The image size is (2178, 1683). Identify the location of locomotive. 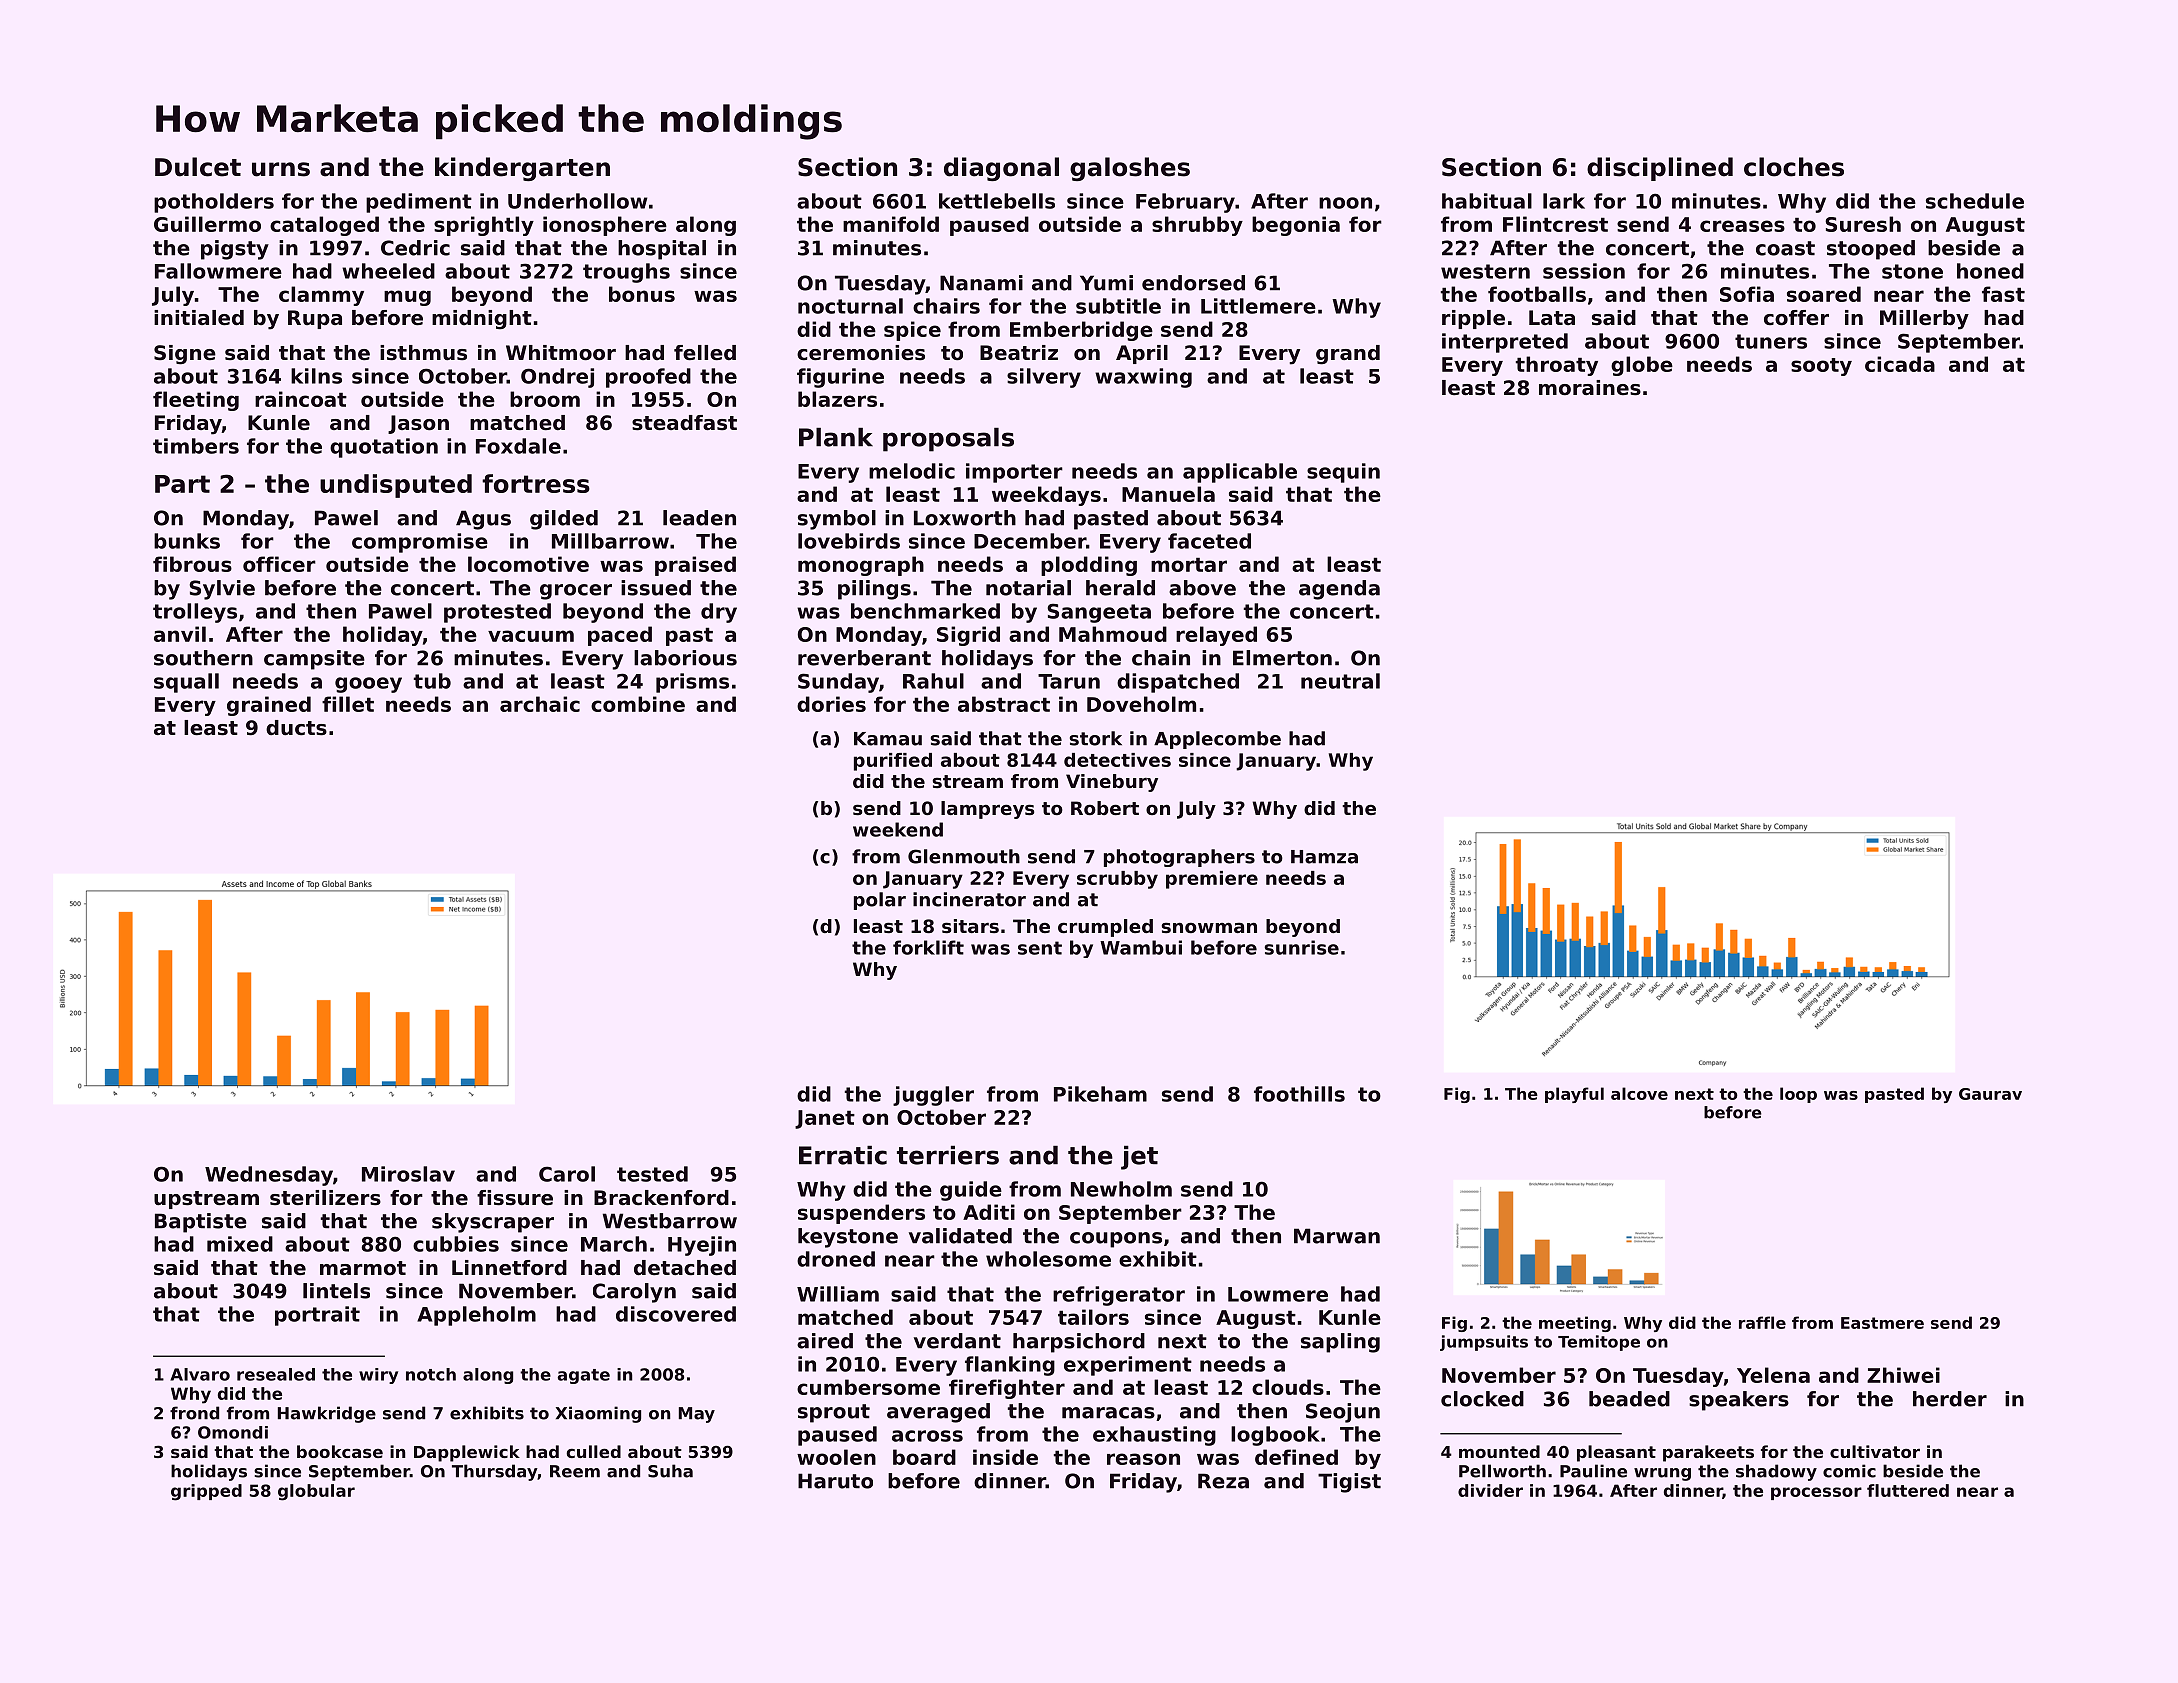
(528, 564).
